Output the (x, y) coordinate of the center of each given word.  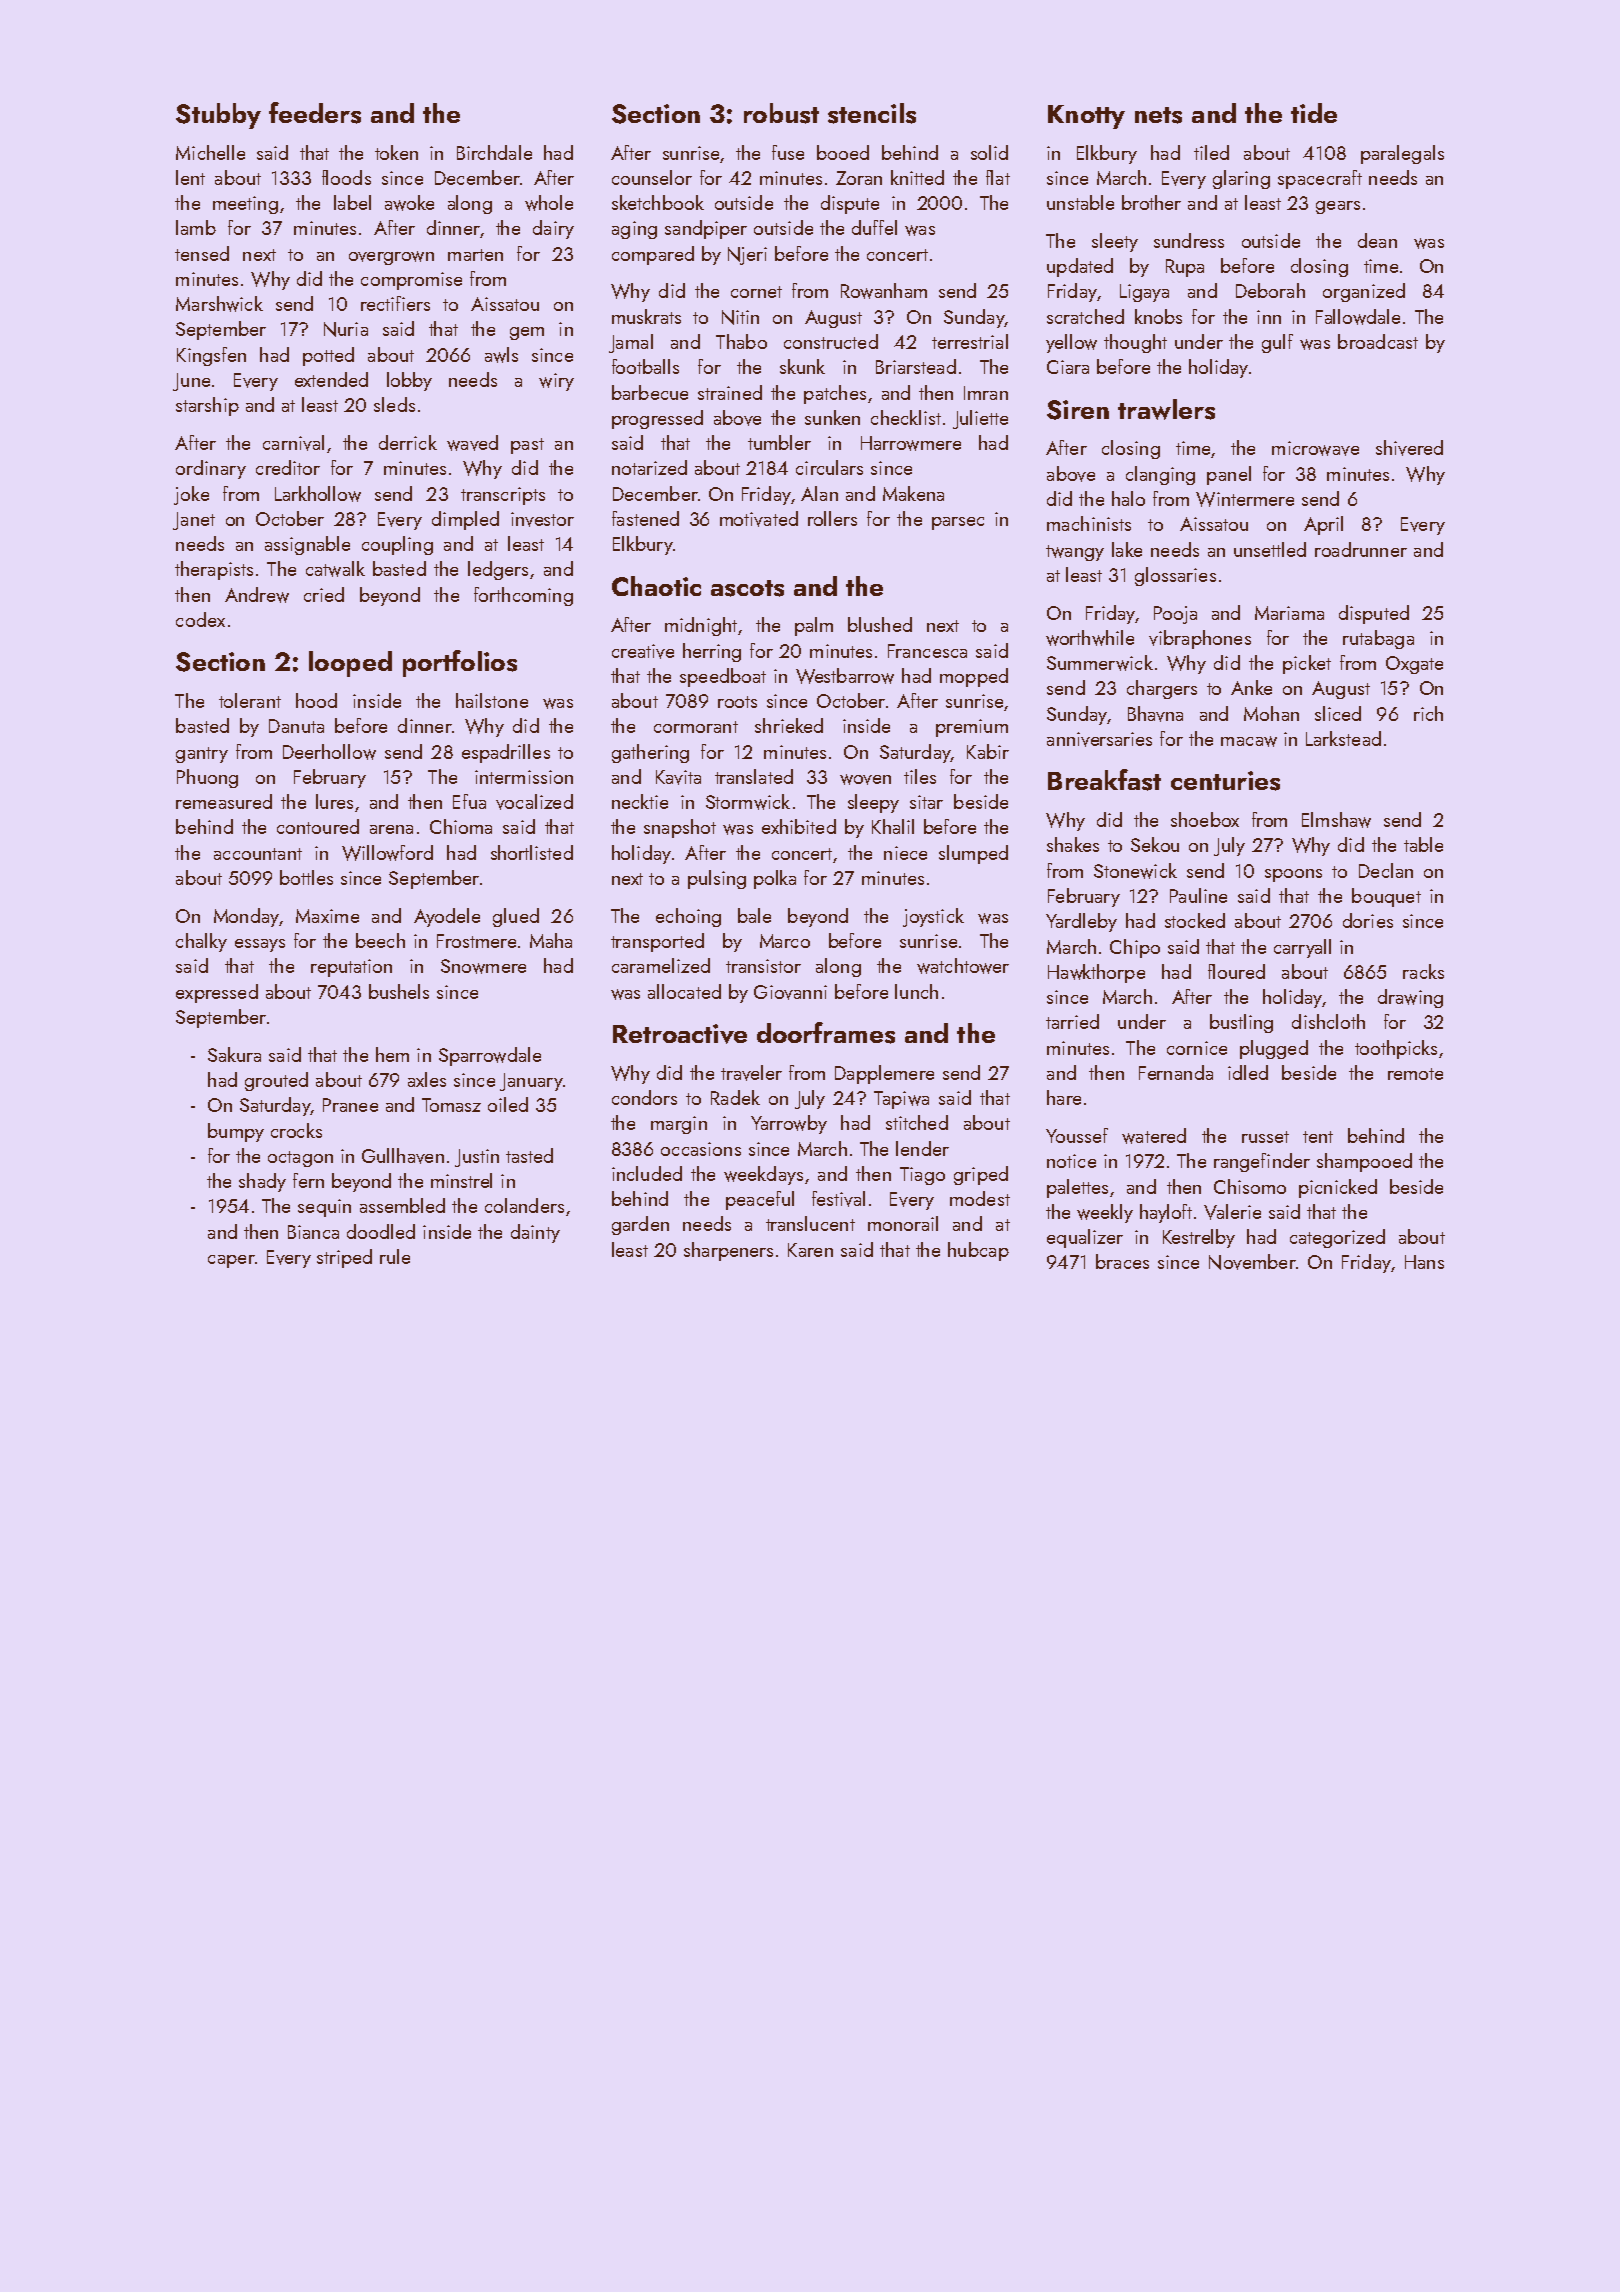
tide (1314, 113)
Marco (785, 941)
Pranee (350, 1105)
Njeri (747, 256)
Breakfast (1104, 780)
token (396, 152)
